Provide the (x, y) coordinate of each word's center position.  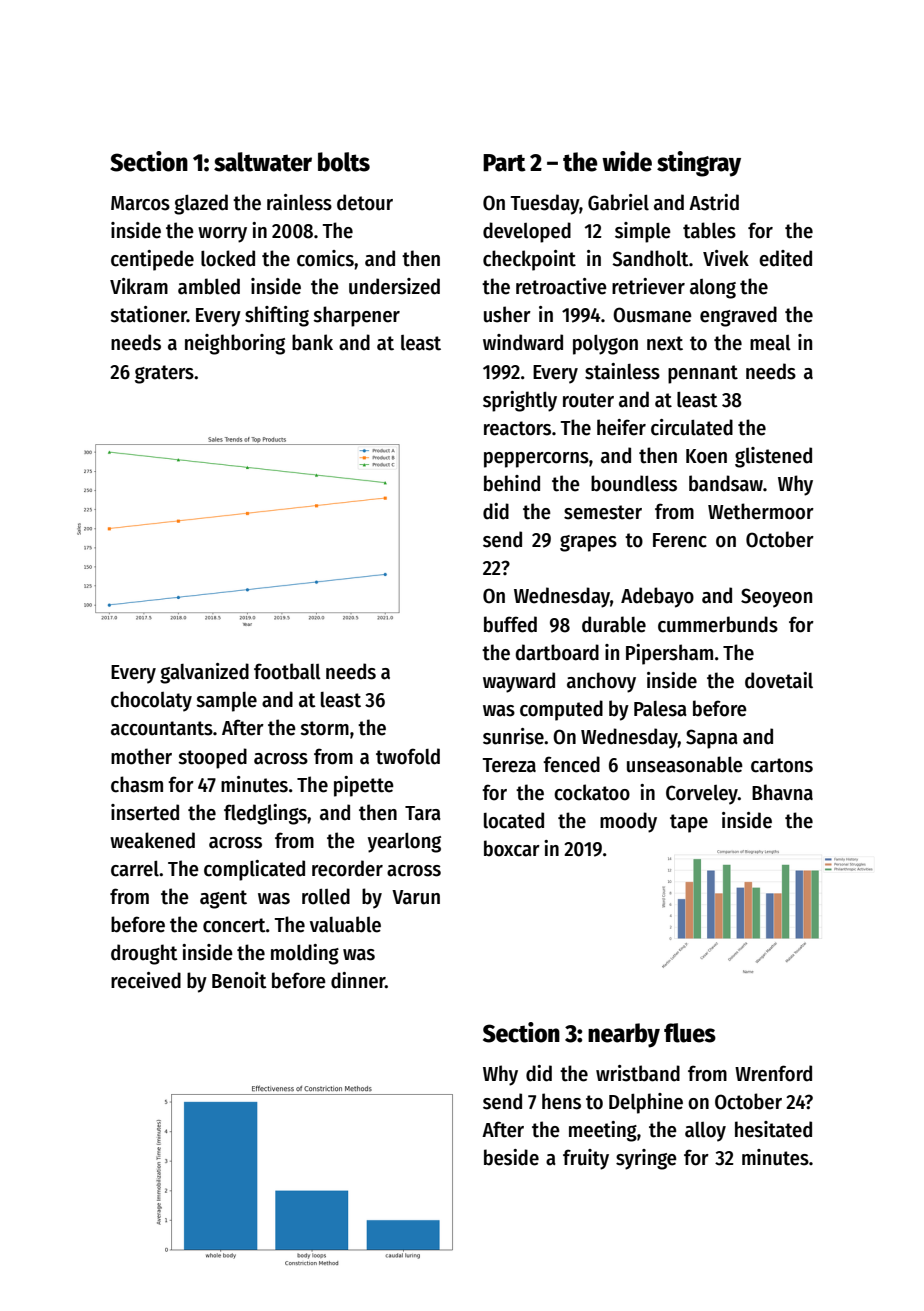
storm (324, 728)
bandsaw (726, 483)
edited (785, 258)
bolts (344, 162)
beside (511, 1157)
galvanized (204, 673)
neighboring (235, 344)
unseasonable (685, 764)
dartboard (557, 652)
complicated (254, 870)
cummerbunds (718, 624)
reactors (517, 428)
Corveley (702, 795)
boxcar (512, 848)
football (287, 671)
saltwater (263, 162)
